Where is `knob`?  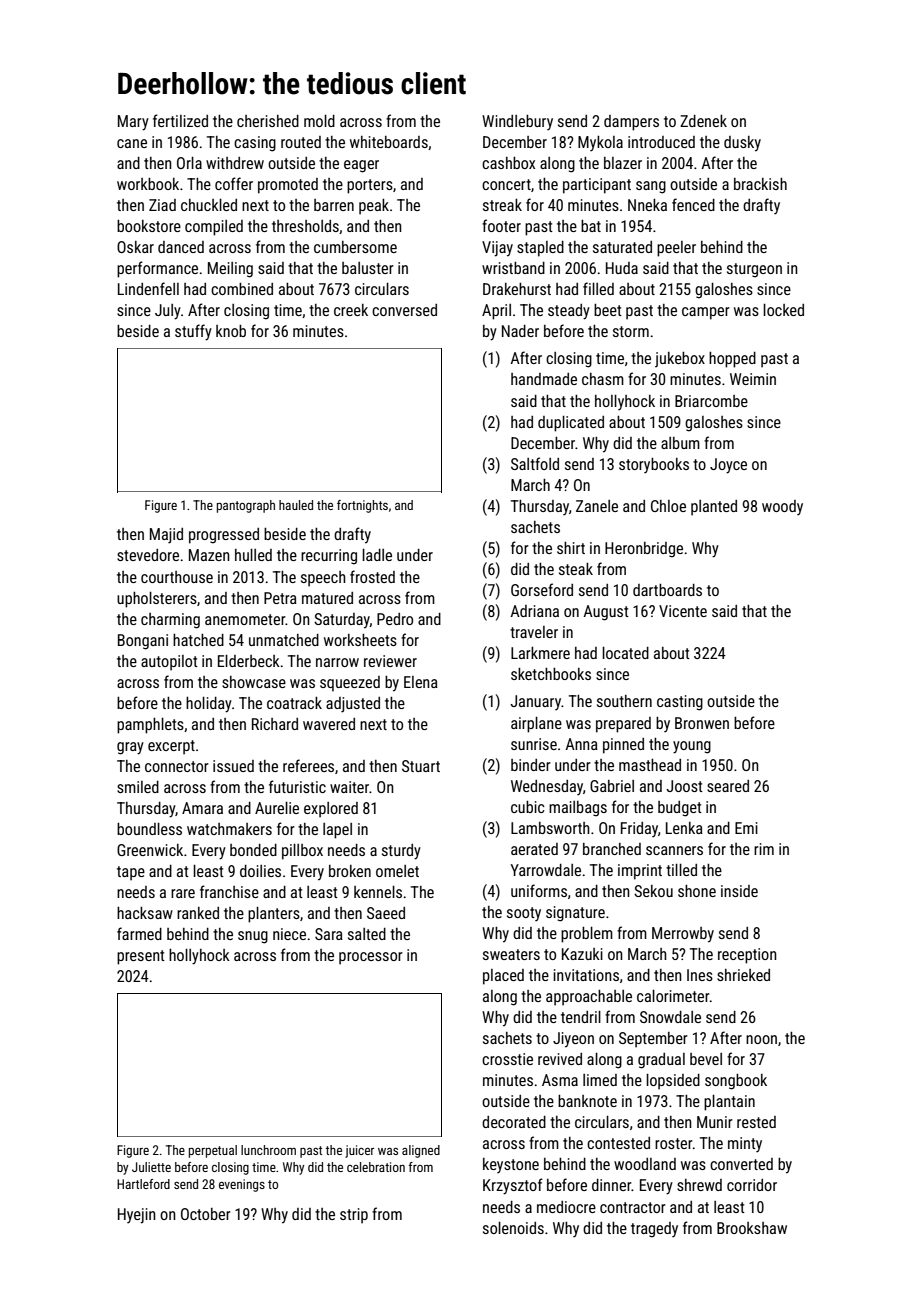 knob is located at coordinates (231, 331).
